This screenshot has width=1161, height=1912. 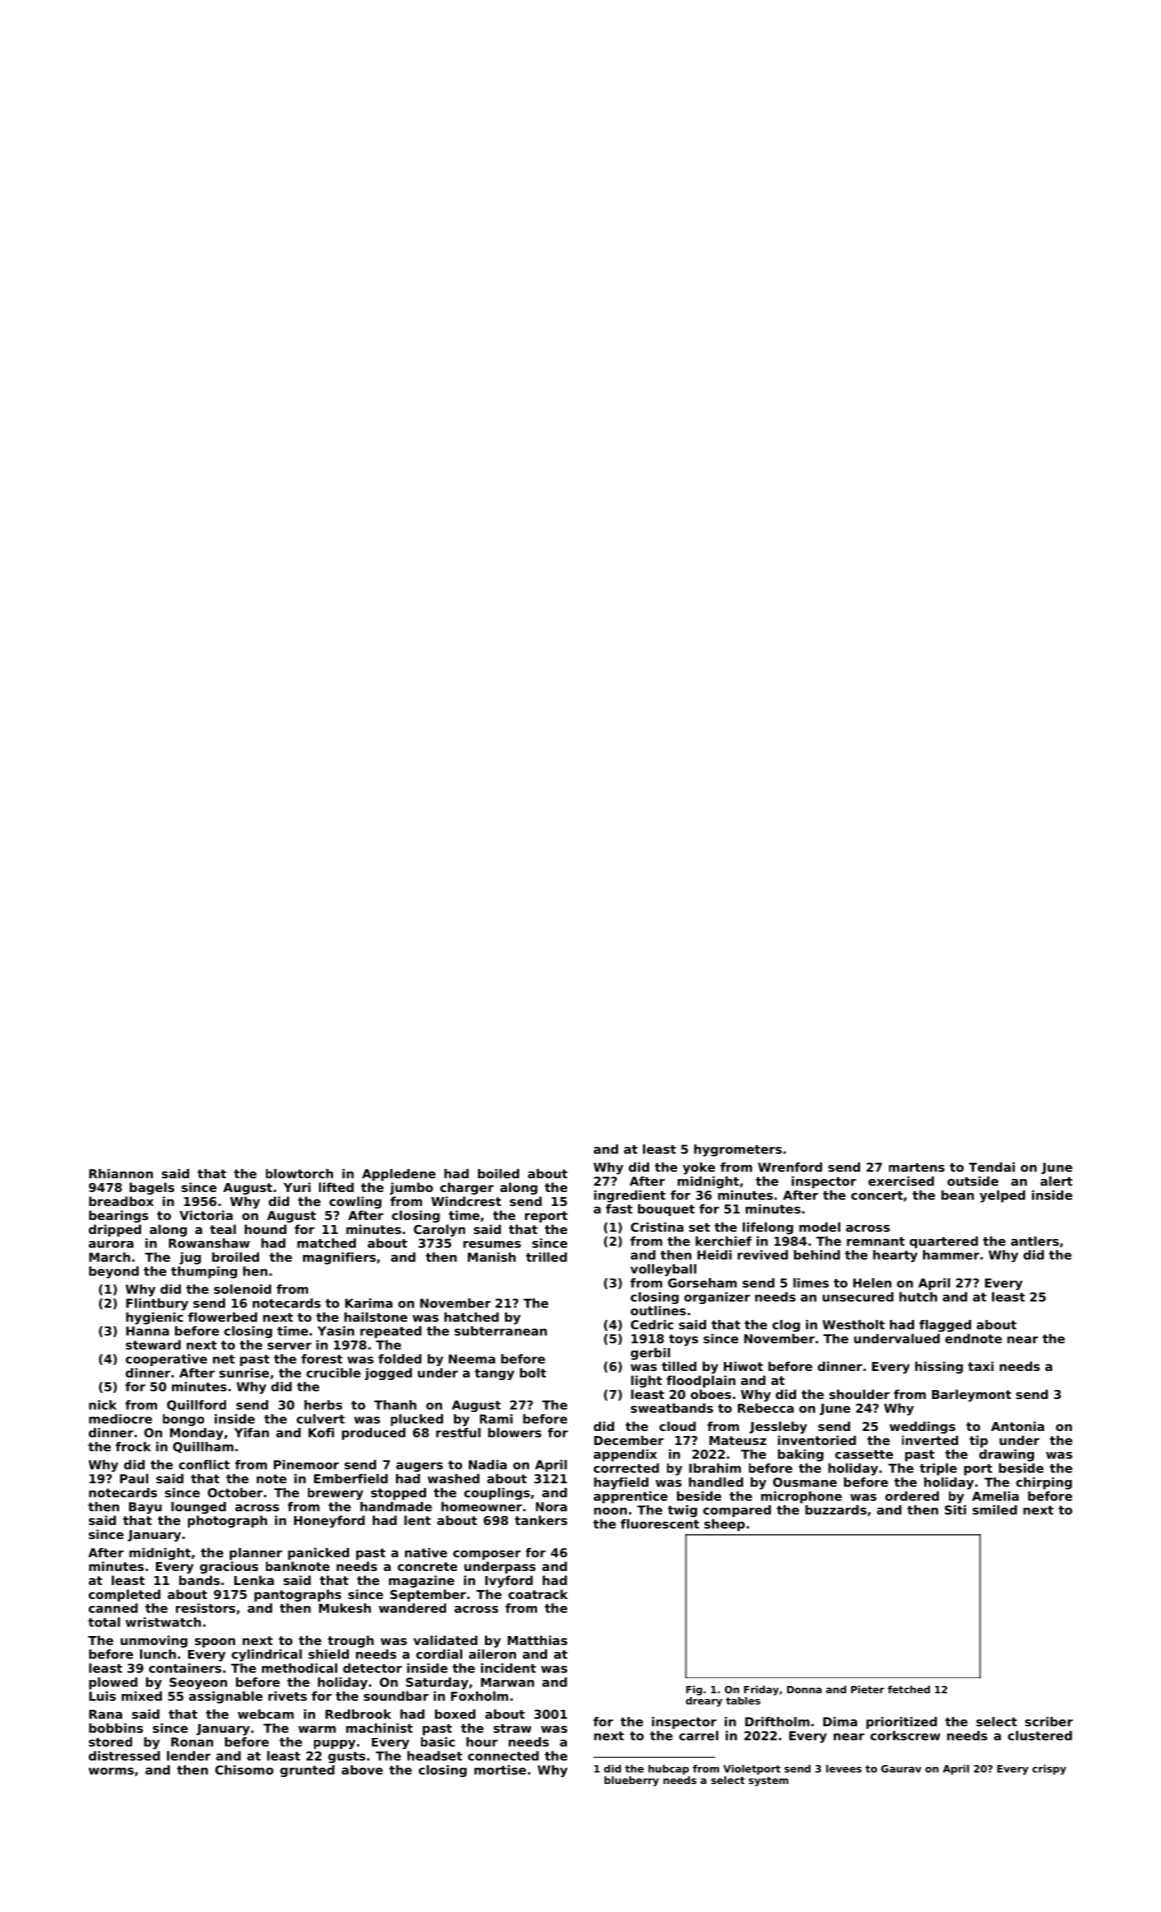 I want to click on above, so click(x=362, y=1770).
